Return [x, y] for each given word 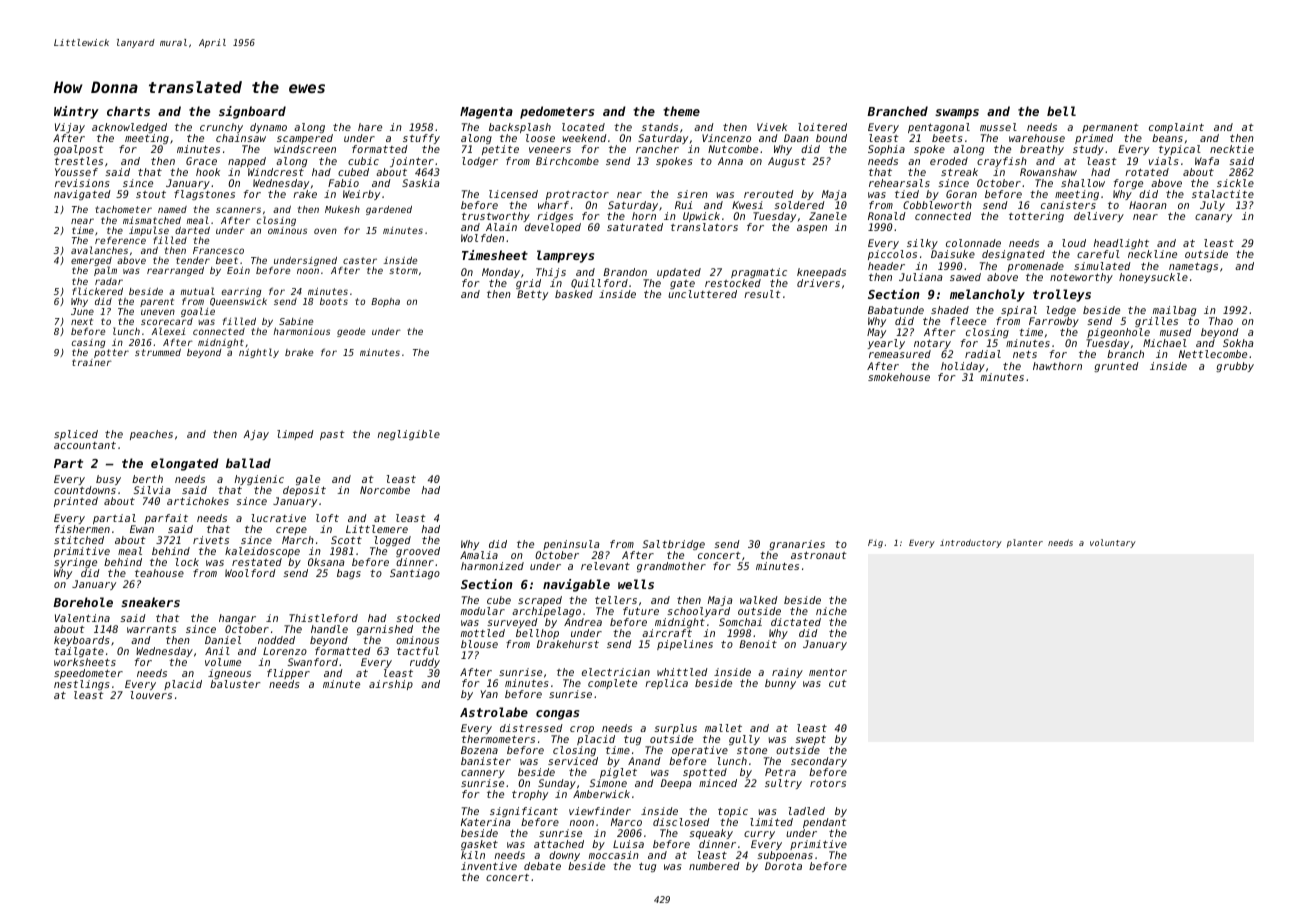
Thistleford [323, 618]
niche [831, 611]
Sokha [1238, 343]
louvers [151, 695]
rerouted [769, 194]
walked [759, 600]
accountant [85, 445]
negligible [409, 435]
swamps [957, 114]
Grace [201, 161]
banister [486, 761]
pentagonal [939, 129]
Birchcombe [567, 161]
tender [193, 260]
